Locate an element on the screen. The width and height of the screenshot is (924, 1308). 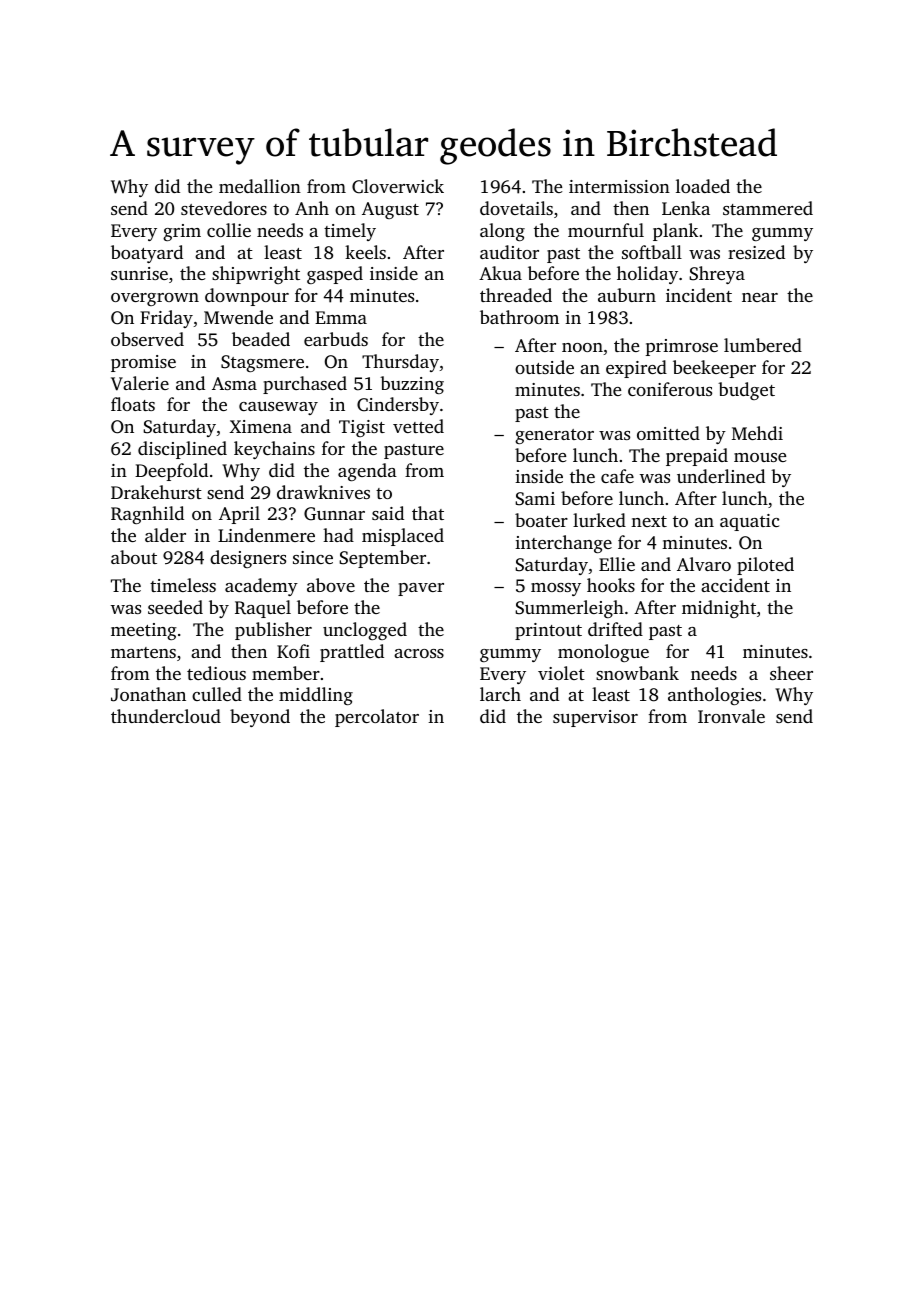
resized is located at coordinates (756, 252).
